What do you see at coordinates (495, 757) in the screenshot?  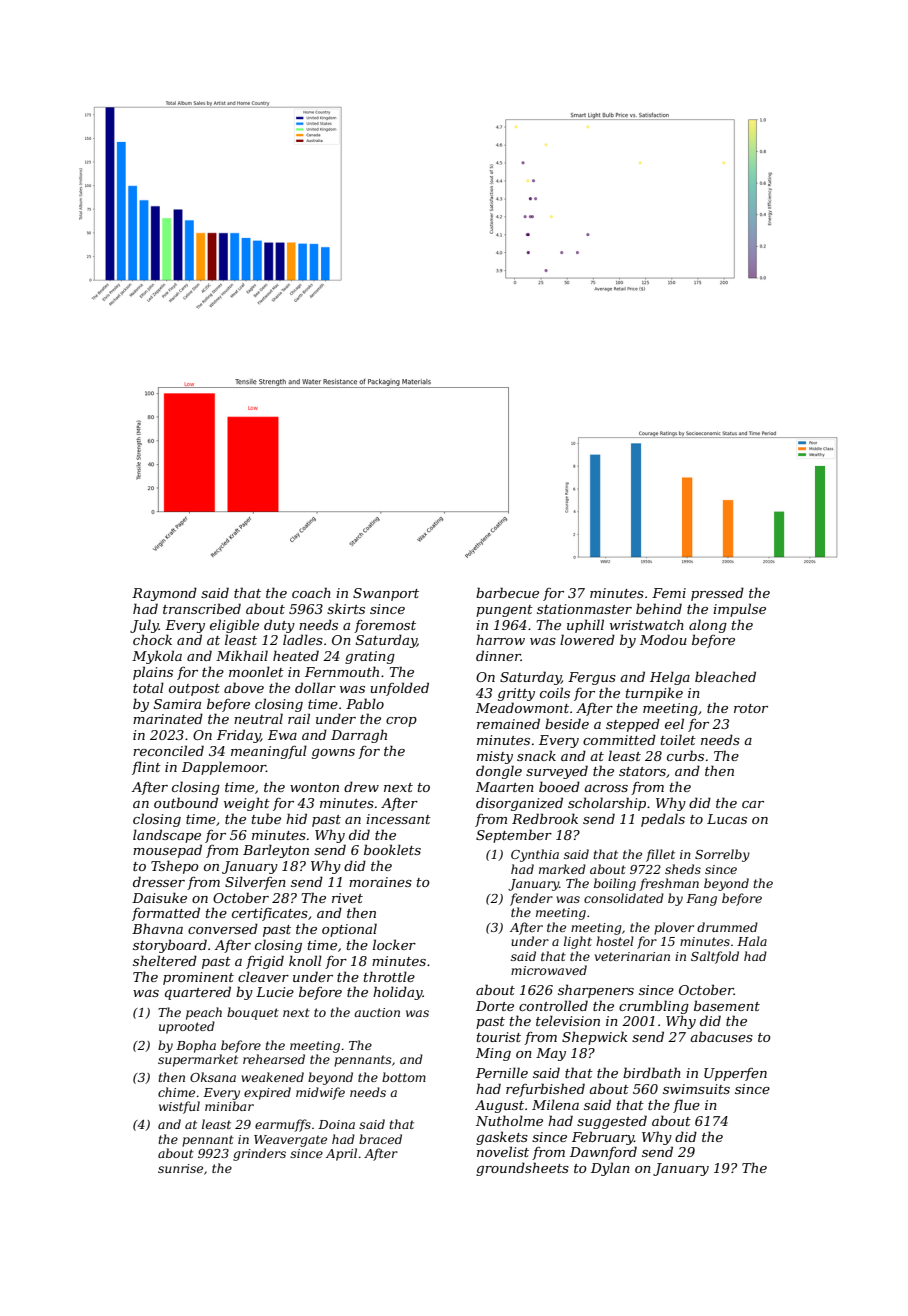 I see `misty` at bounding box center [495, 757].
